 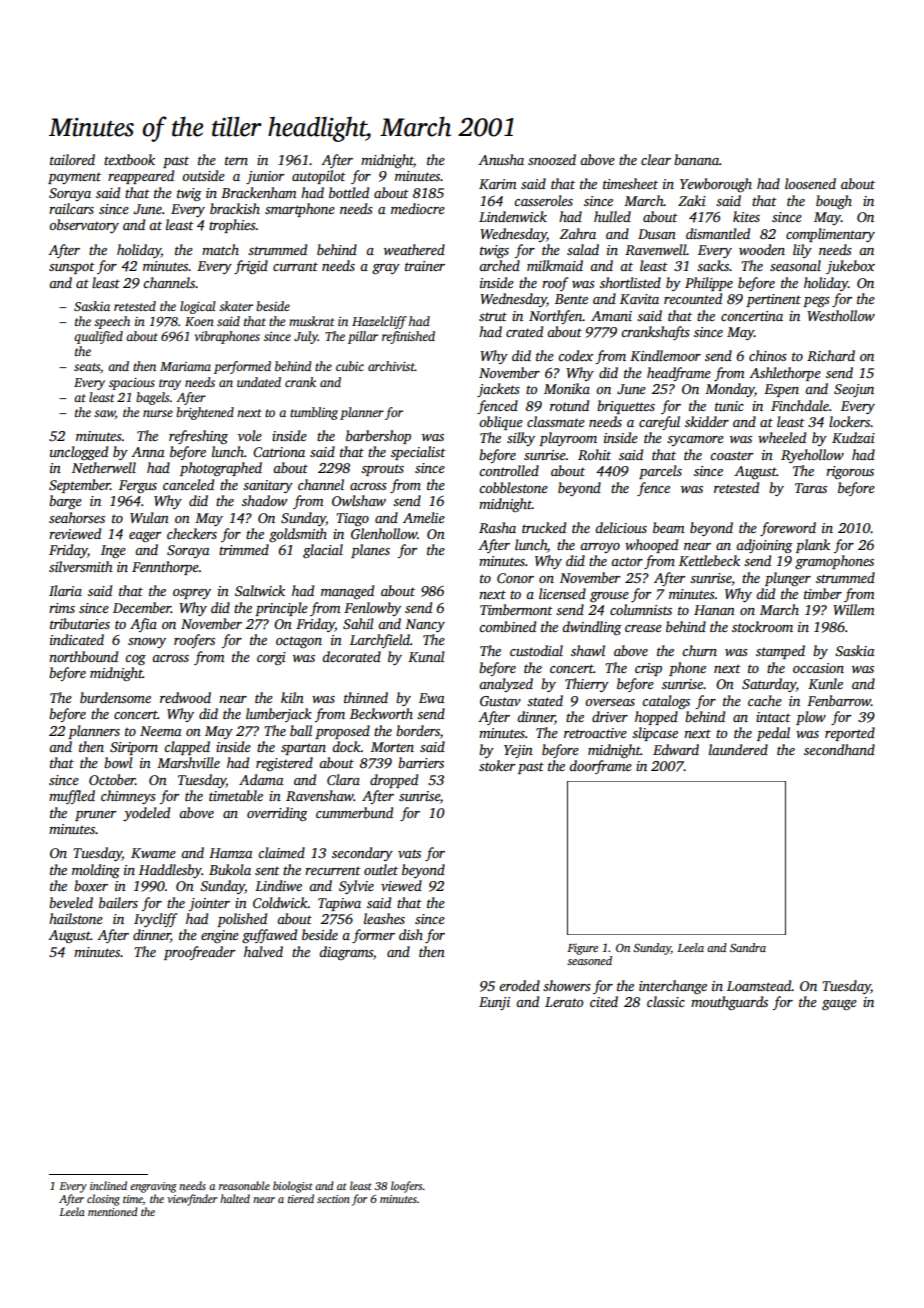 What do you see at coordinates (552, 159) in the document?
I see `snoozed` at bounding box center [552, 159].
